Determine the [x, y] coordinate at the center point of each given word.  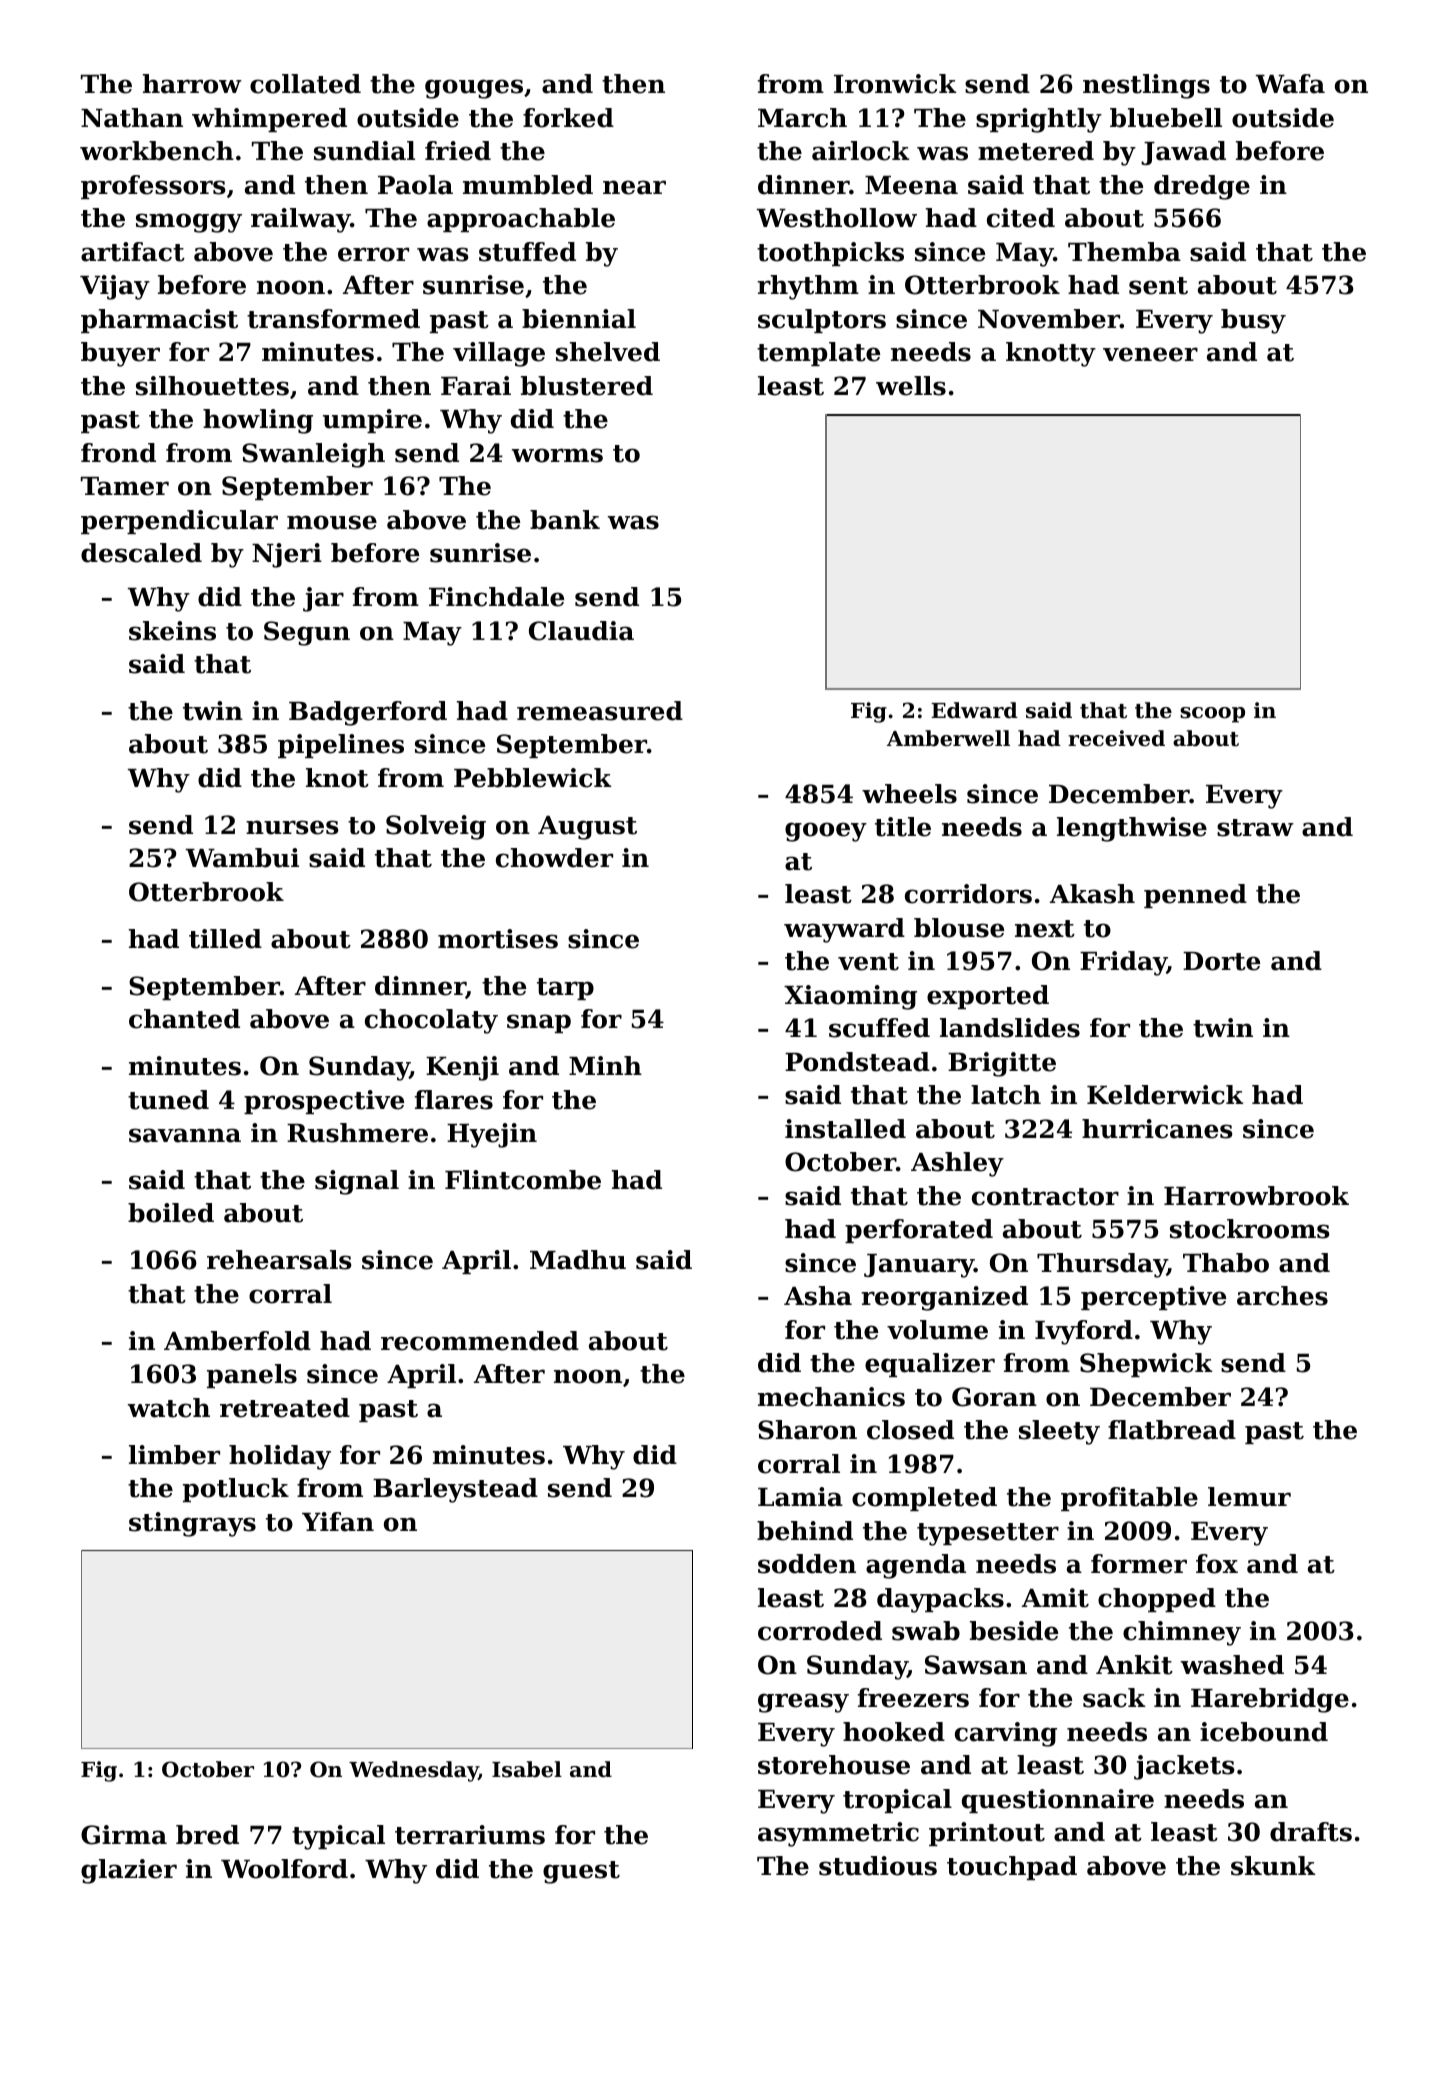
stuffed [527, 252]
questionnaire [1058, 1801]
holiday [280, 1457]
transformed [333, 319]
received [1116, 738]
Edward [974, 710]
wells [911, 386]
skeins [172, 631]
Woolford [284, 1869]
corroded [820, 1631]
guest [581, 1872]
